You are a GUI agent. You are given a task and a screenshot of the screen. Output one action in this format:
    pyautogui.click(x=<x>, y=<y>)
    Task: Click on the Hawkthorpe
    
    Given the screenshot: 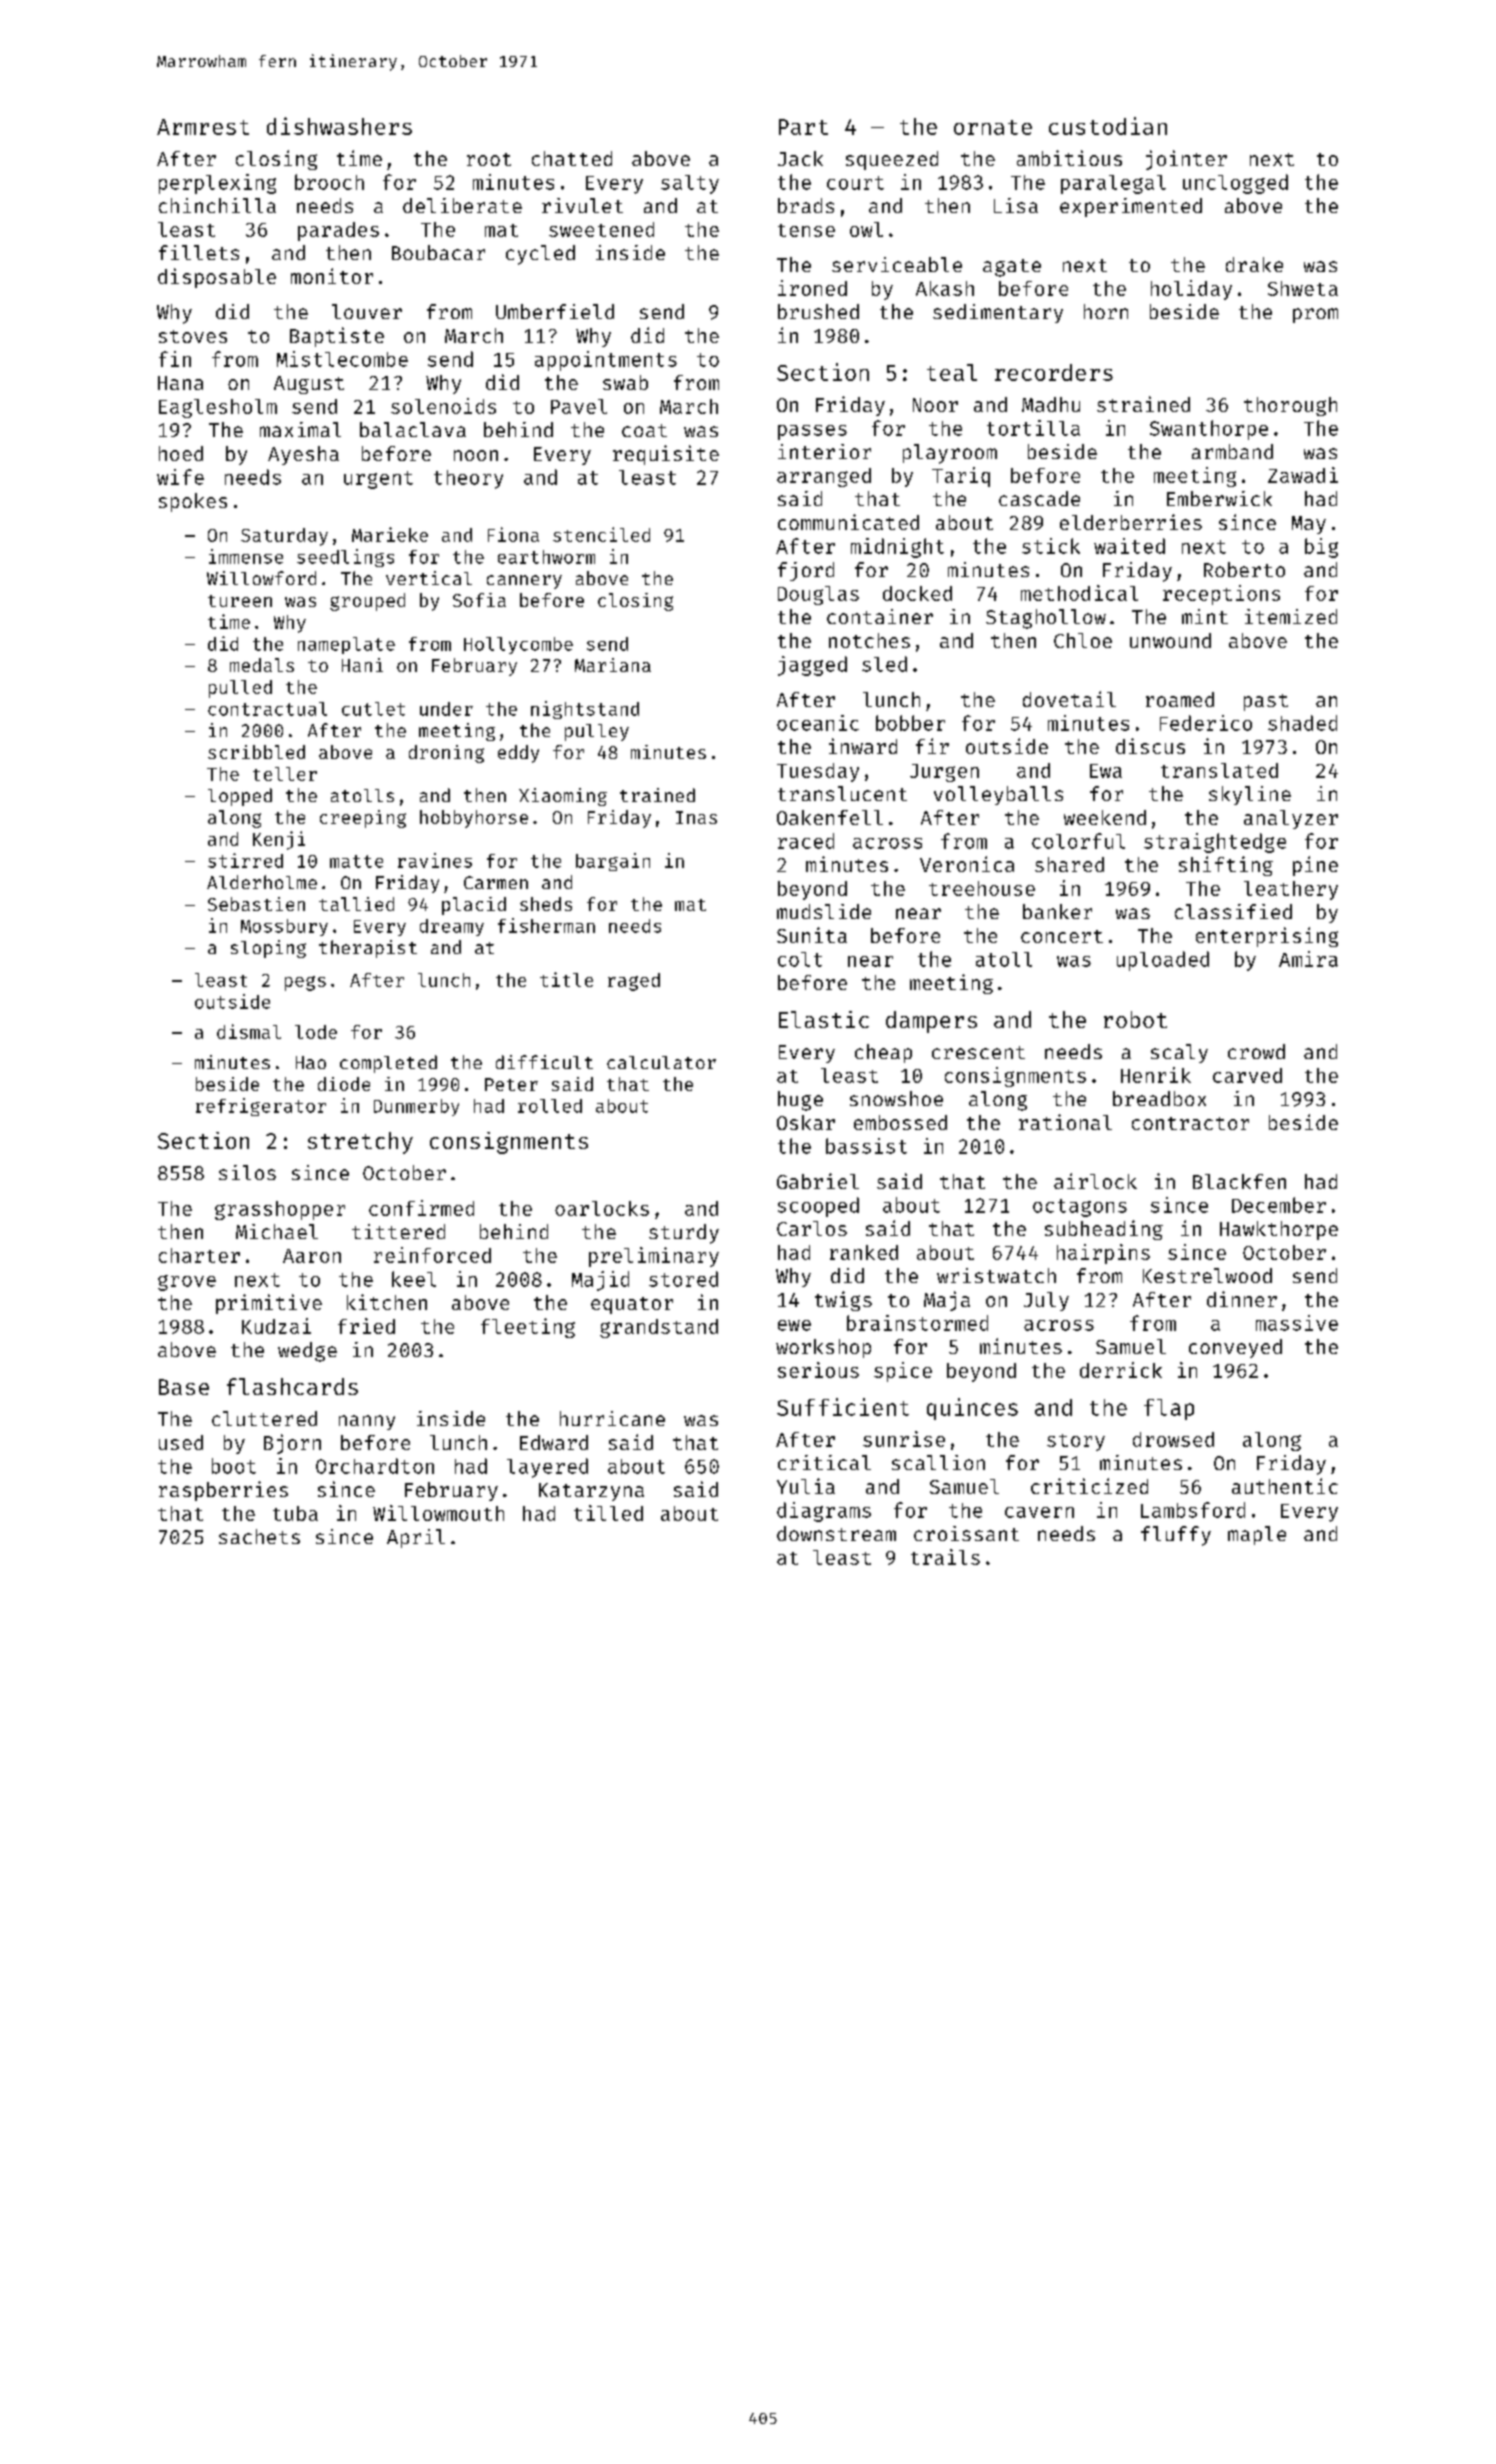 What is the action you would take?
    pyautogui.click(x=1279, y=1230)
